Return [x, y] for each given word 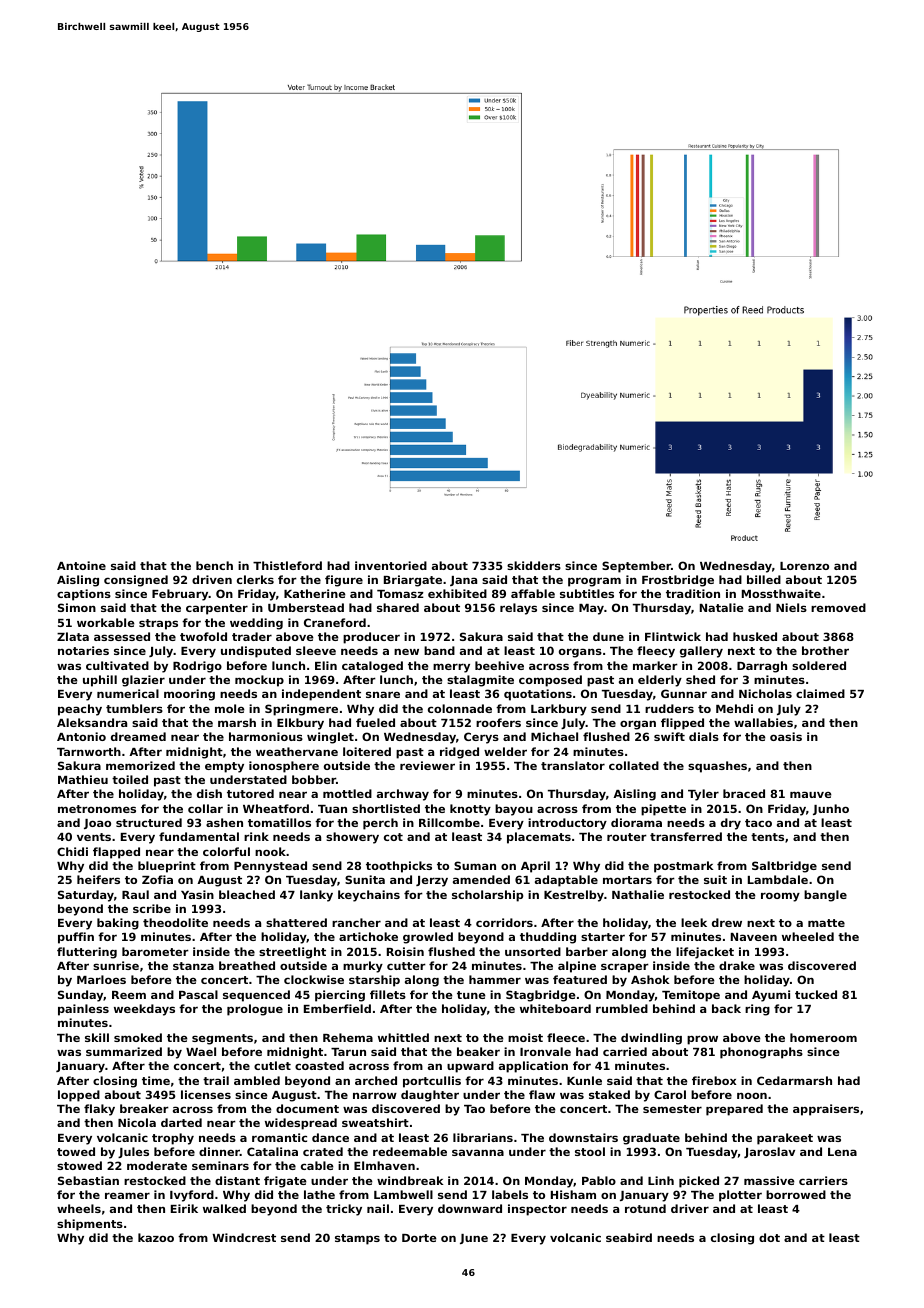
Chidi [72, 851]
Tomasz [400, 594]
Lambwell [403, 1194]
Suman [475, 865]
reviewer [427, 765]
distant [237, 1180]
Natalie [722, 607]
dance [330, 1137]
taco [758, 823]
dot [769, 1237]
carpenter [217, 609]
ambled [257, 1080]
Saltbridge [784, 867]
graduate [651, 1139]
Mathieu [83, 779]
